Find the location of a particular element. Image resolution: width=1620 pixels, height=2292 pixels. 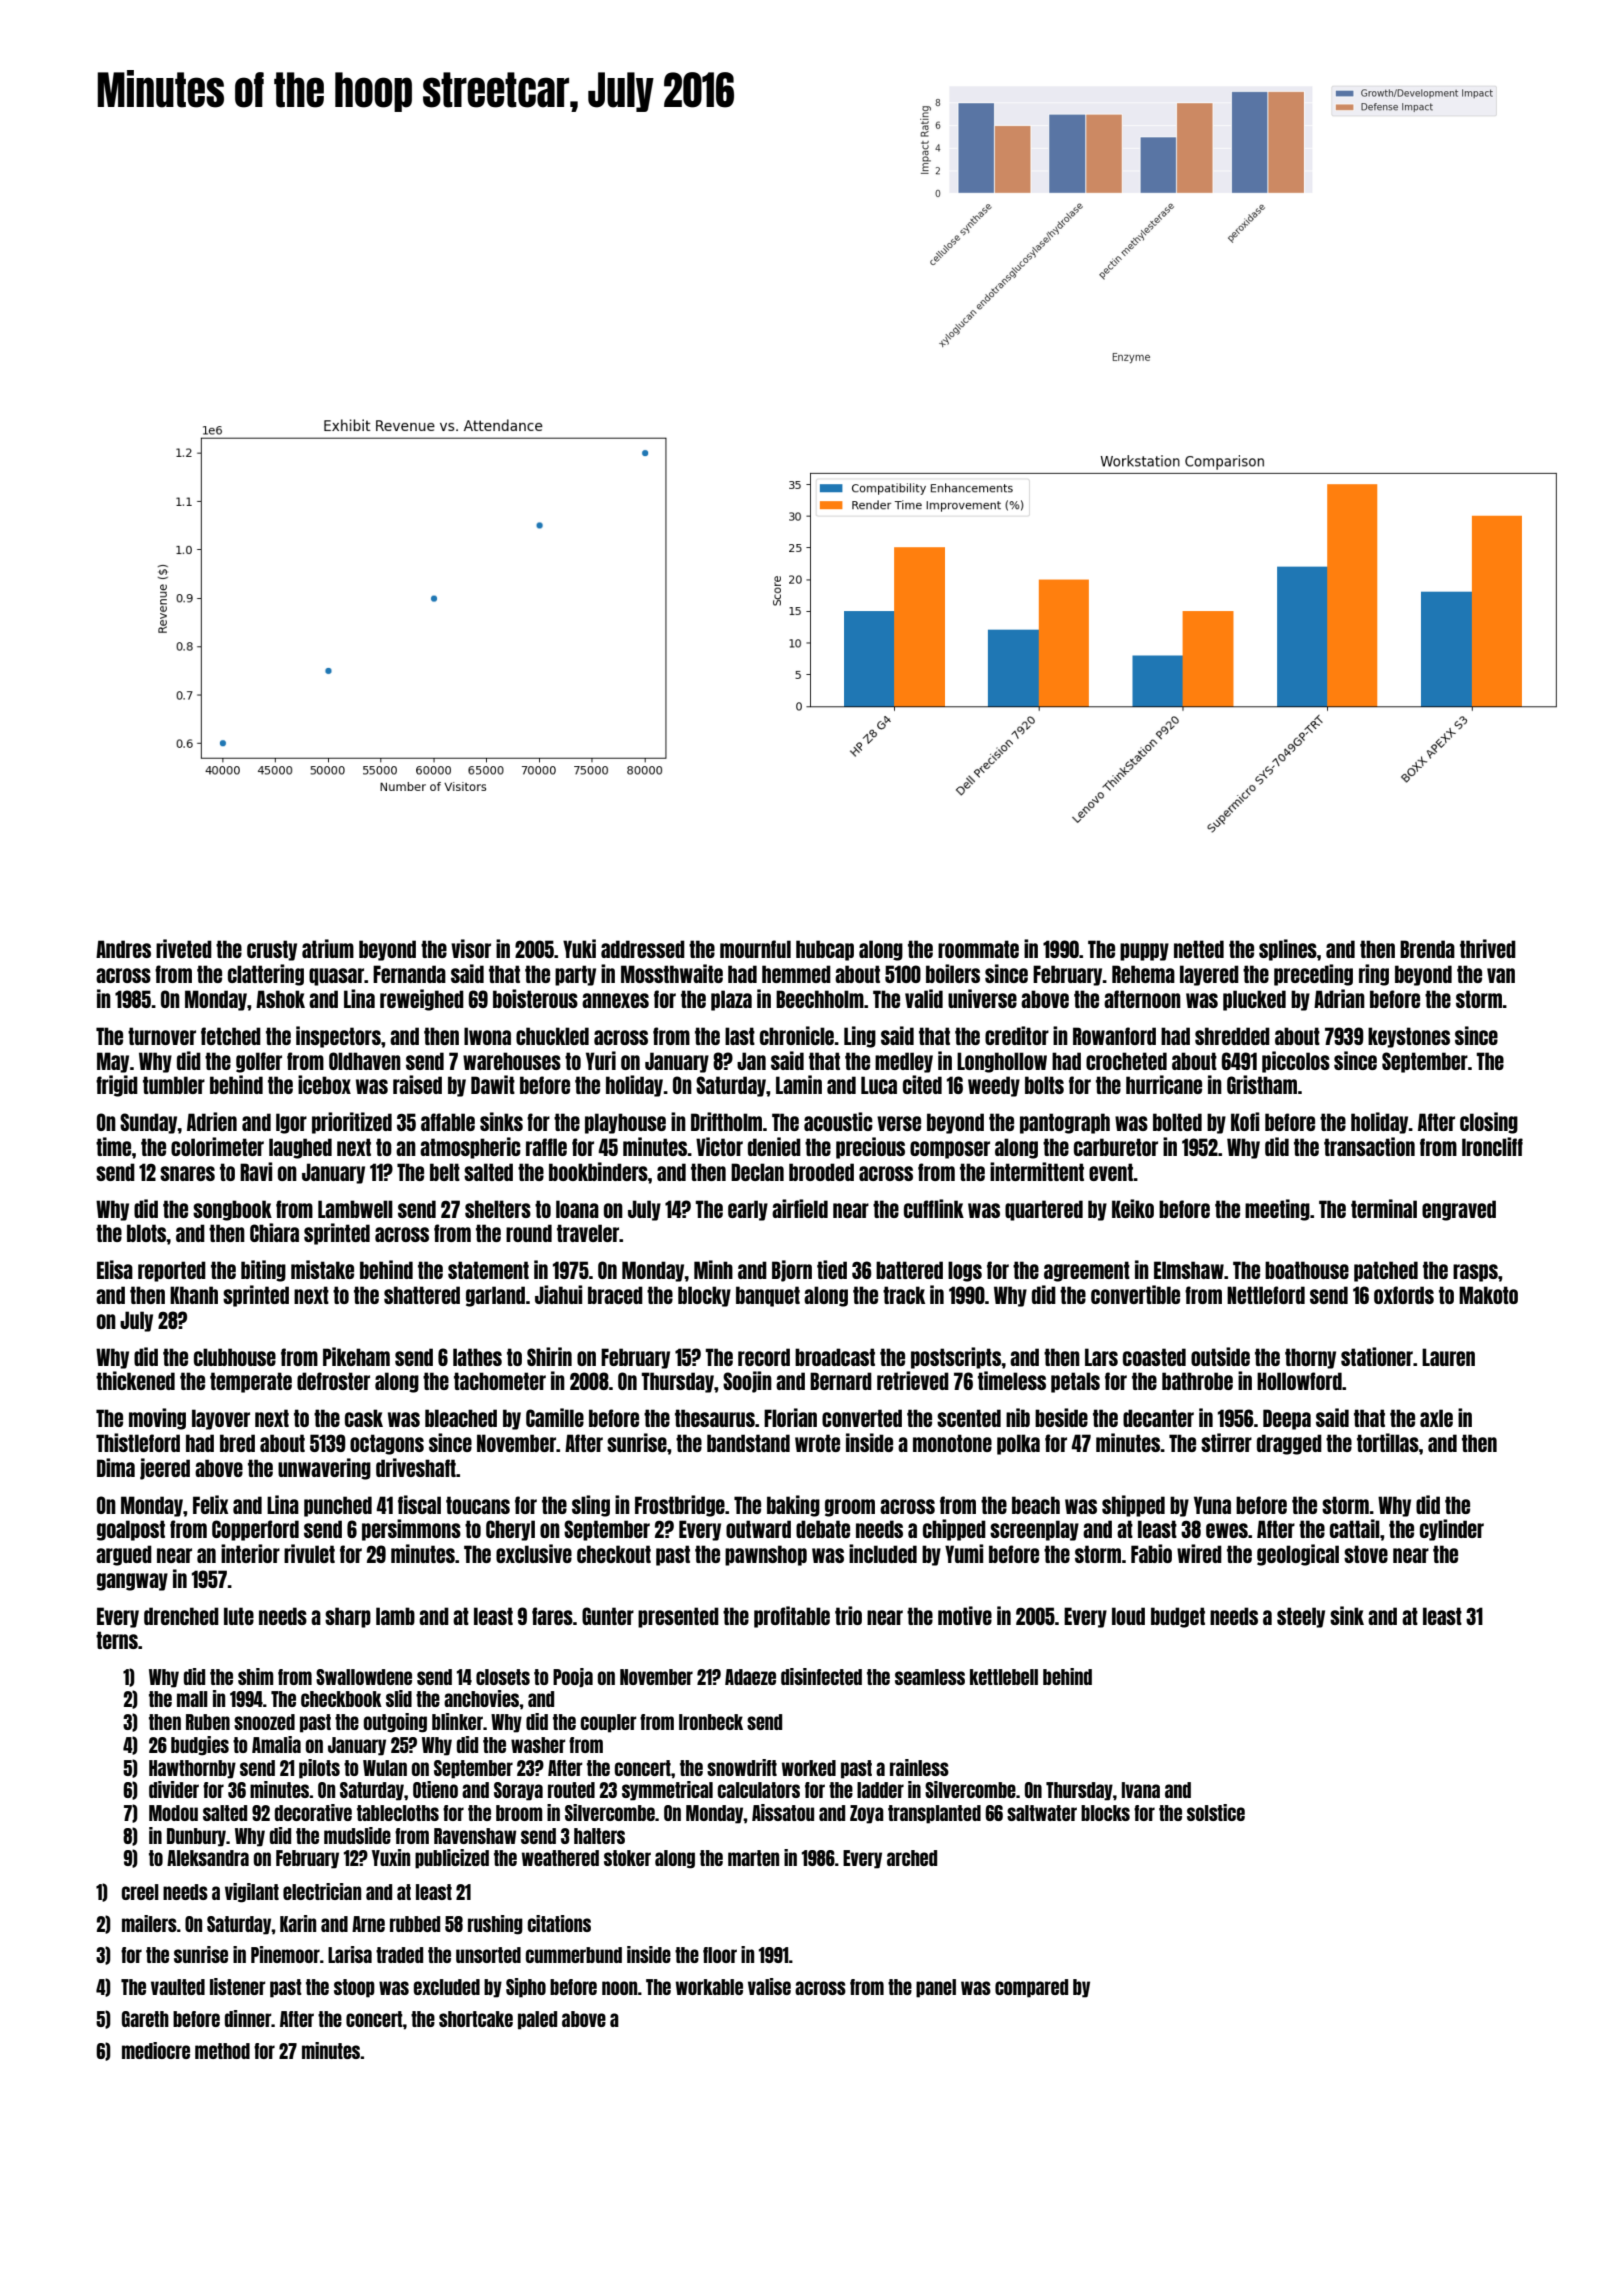

mediocre is located at coordinates (156, 2050).
